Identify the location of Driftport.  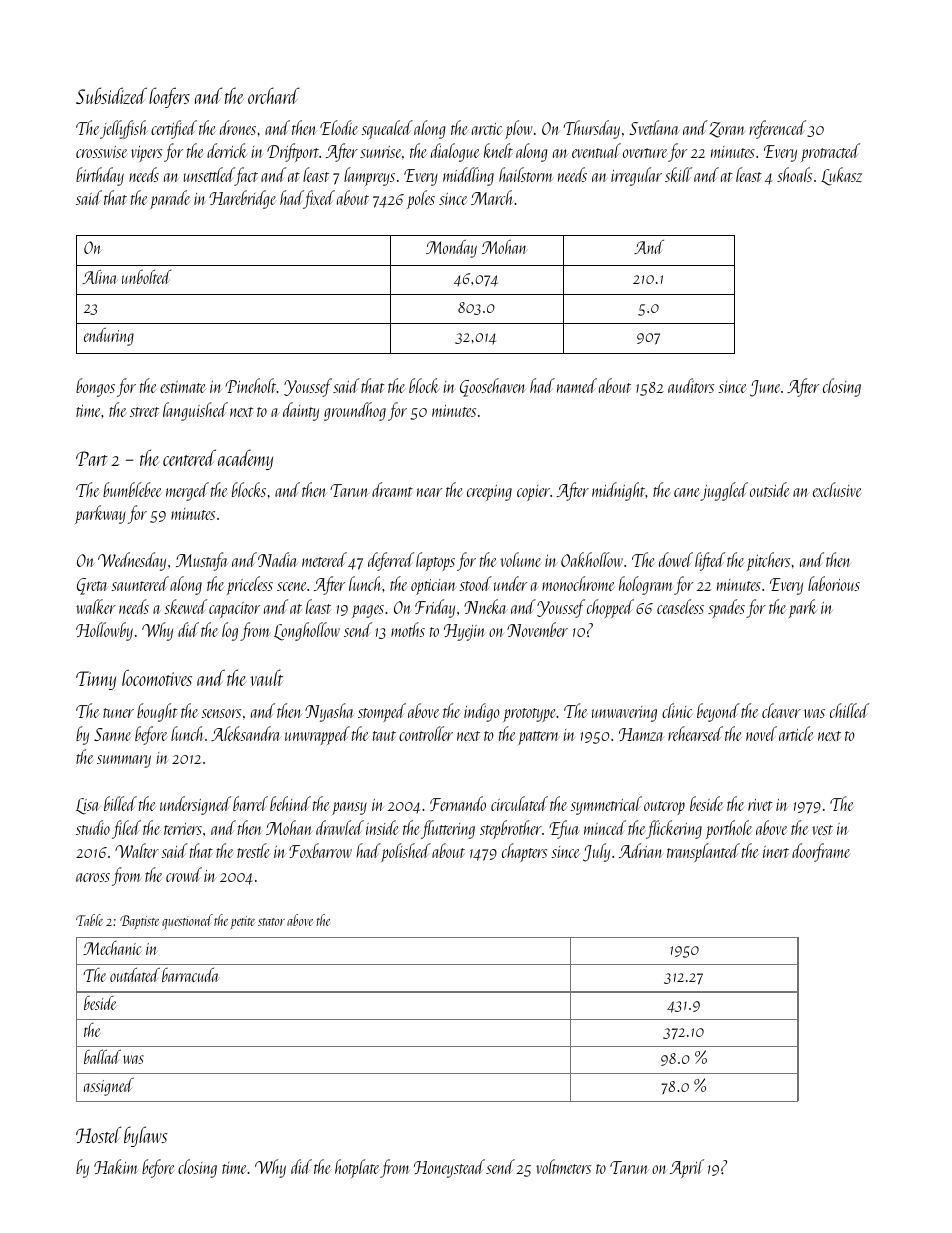
(293, 152).
